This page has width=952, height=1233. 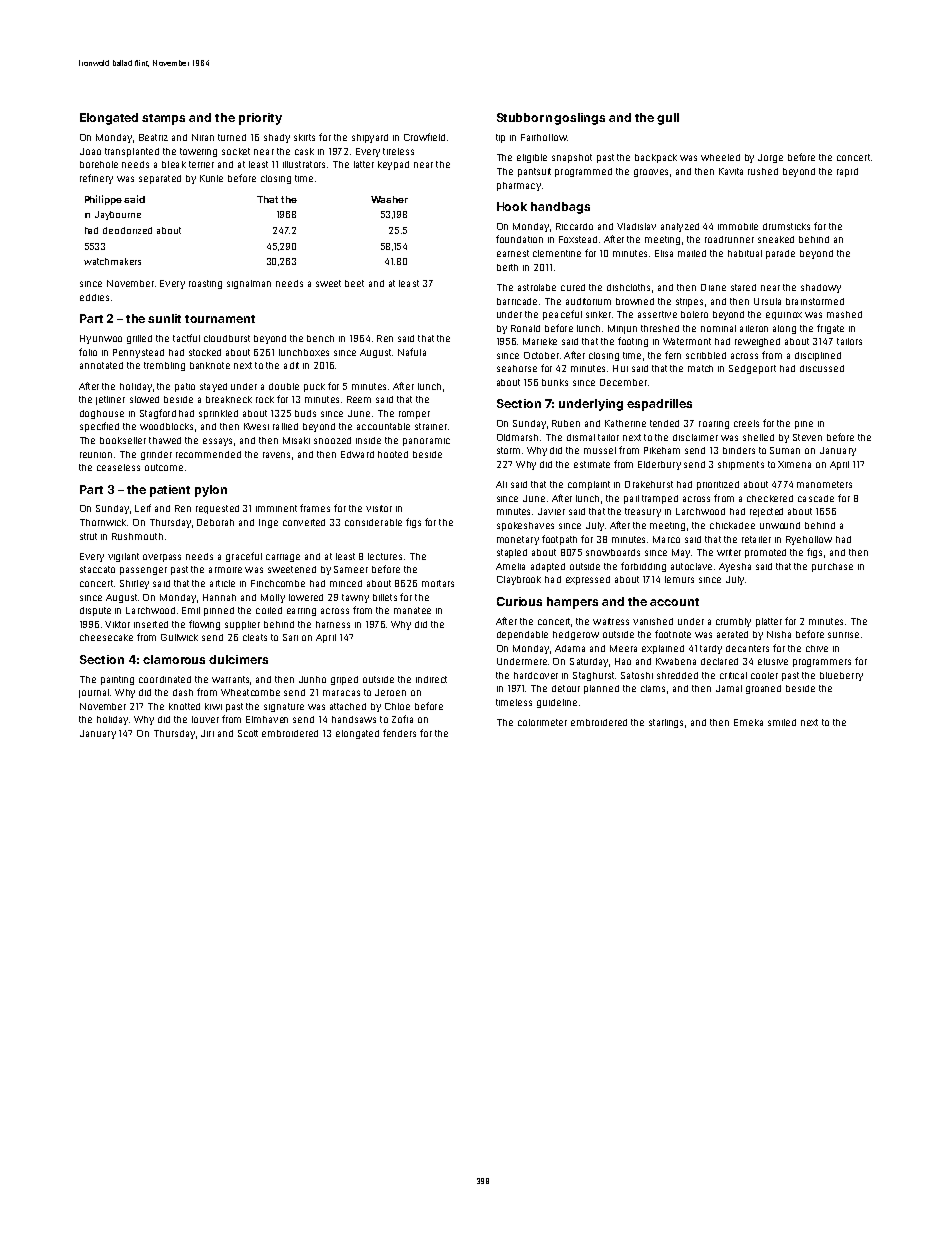 I want to click on eddies, so click(x=94, y=297).
